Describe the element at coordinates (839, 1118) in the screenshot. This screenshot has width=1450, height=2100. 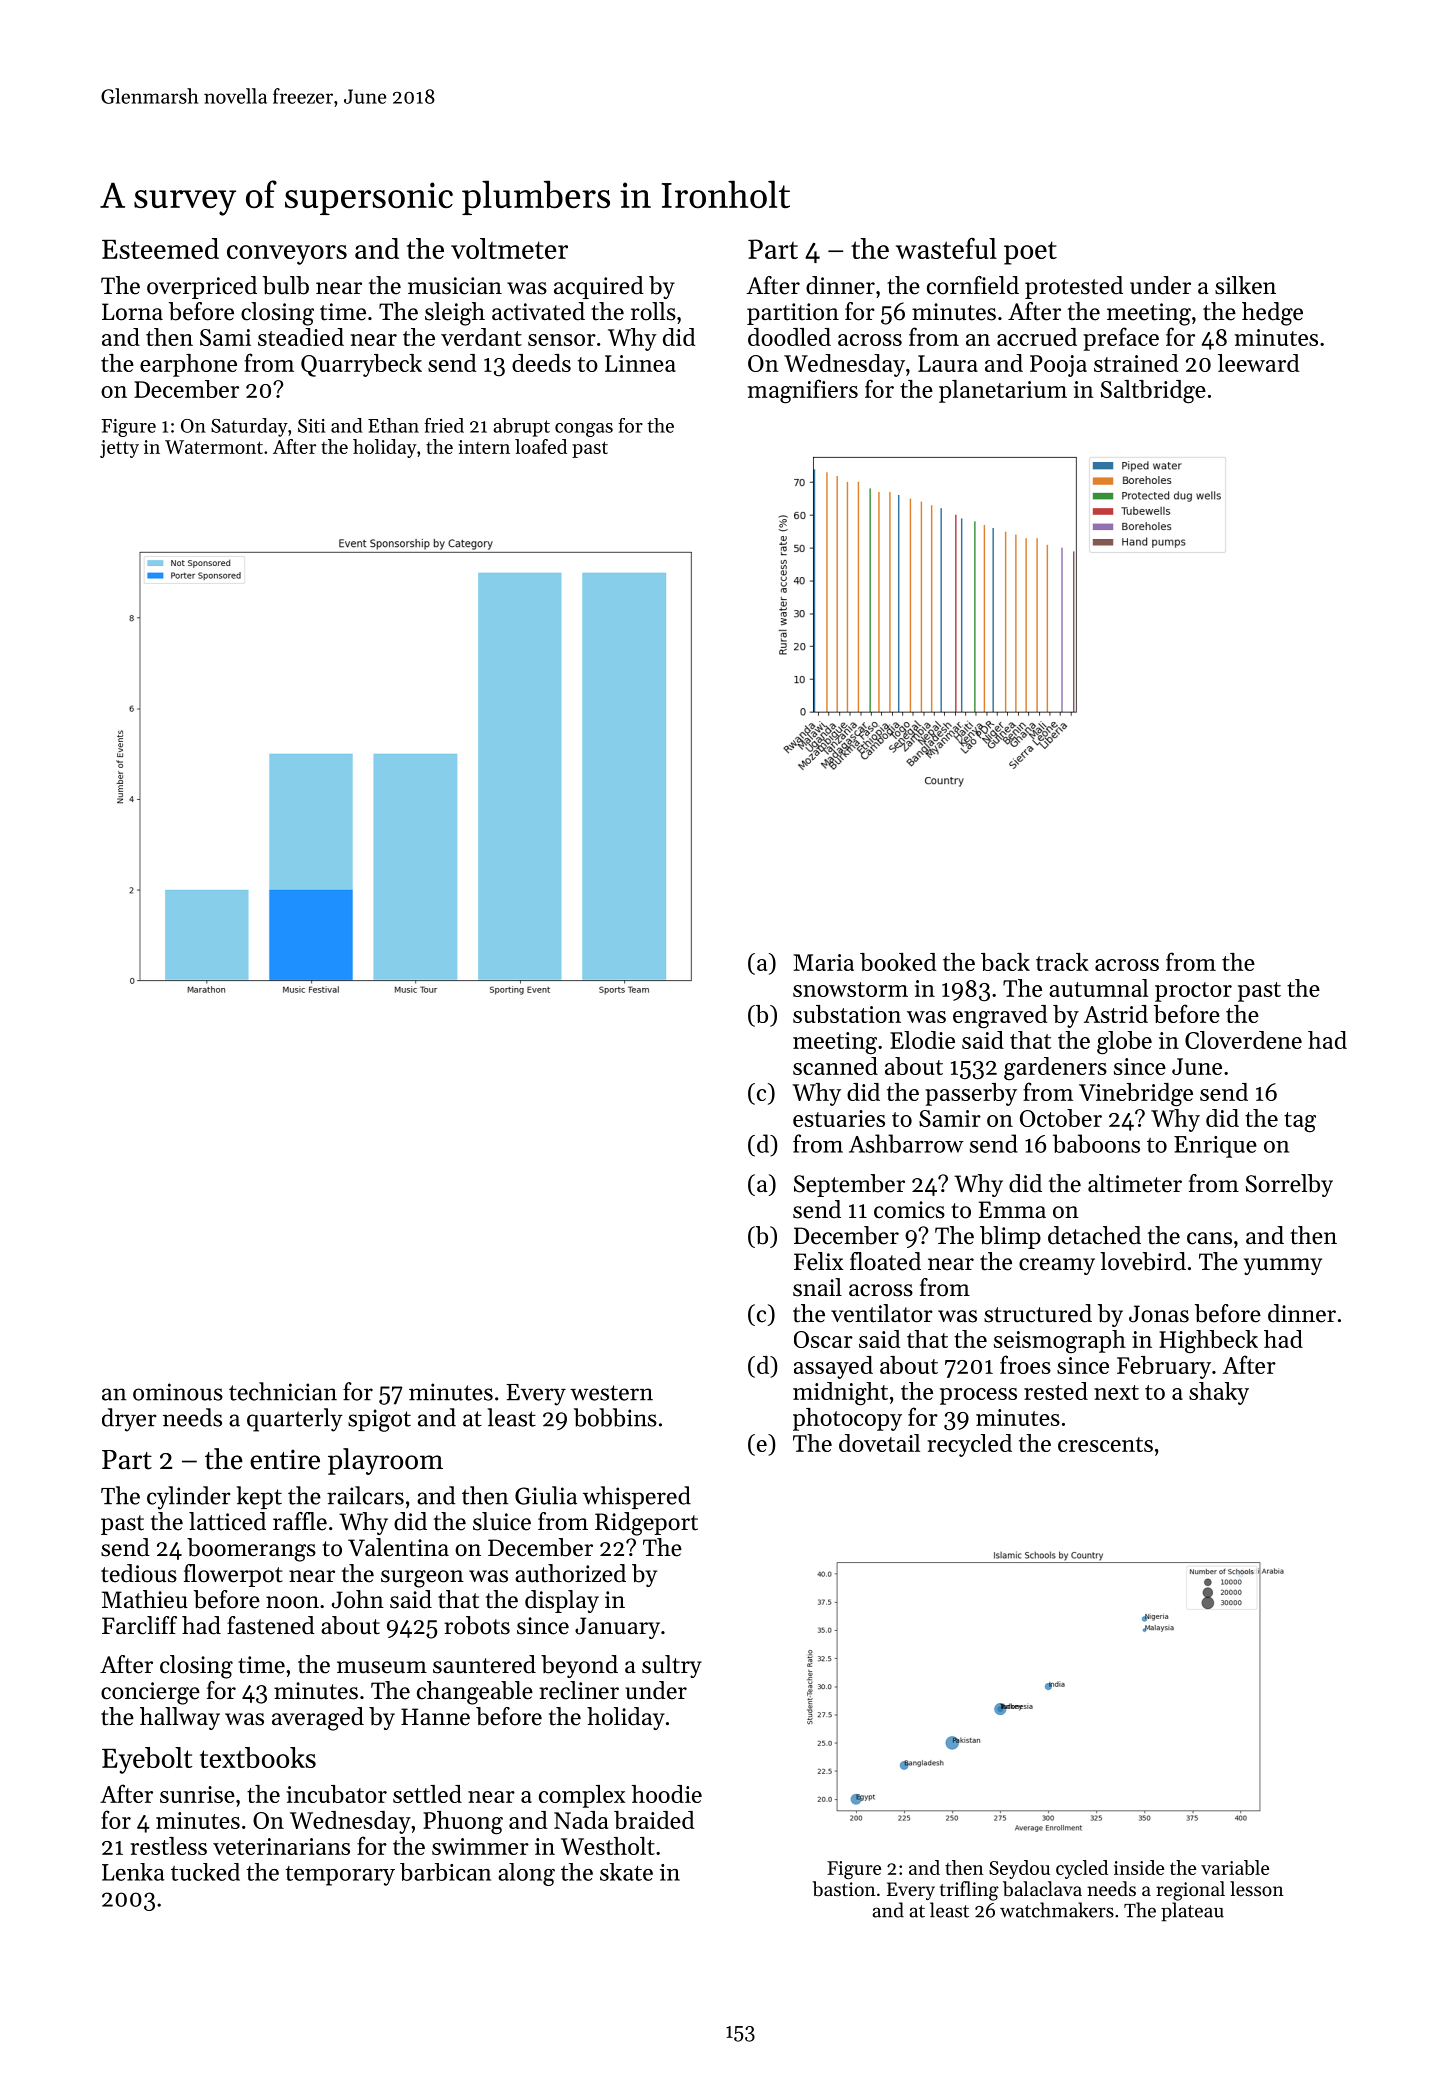
I see `estuaries` at that location.
